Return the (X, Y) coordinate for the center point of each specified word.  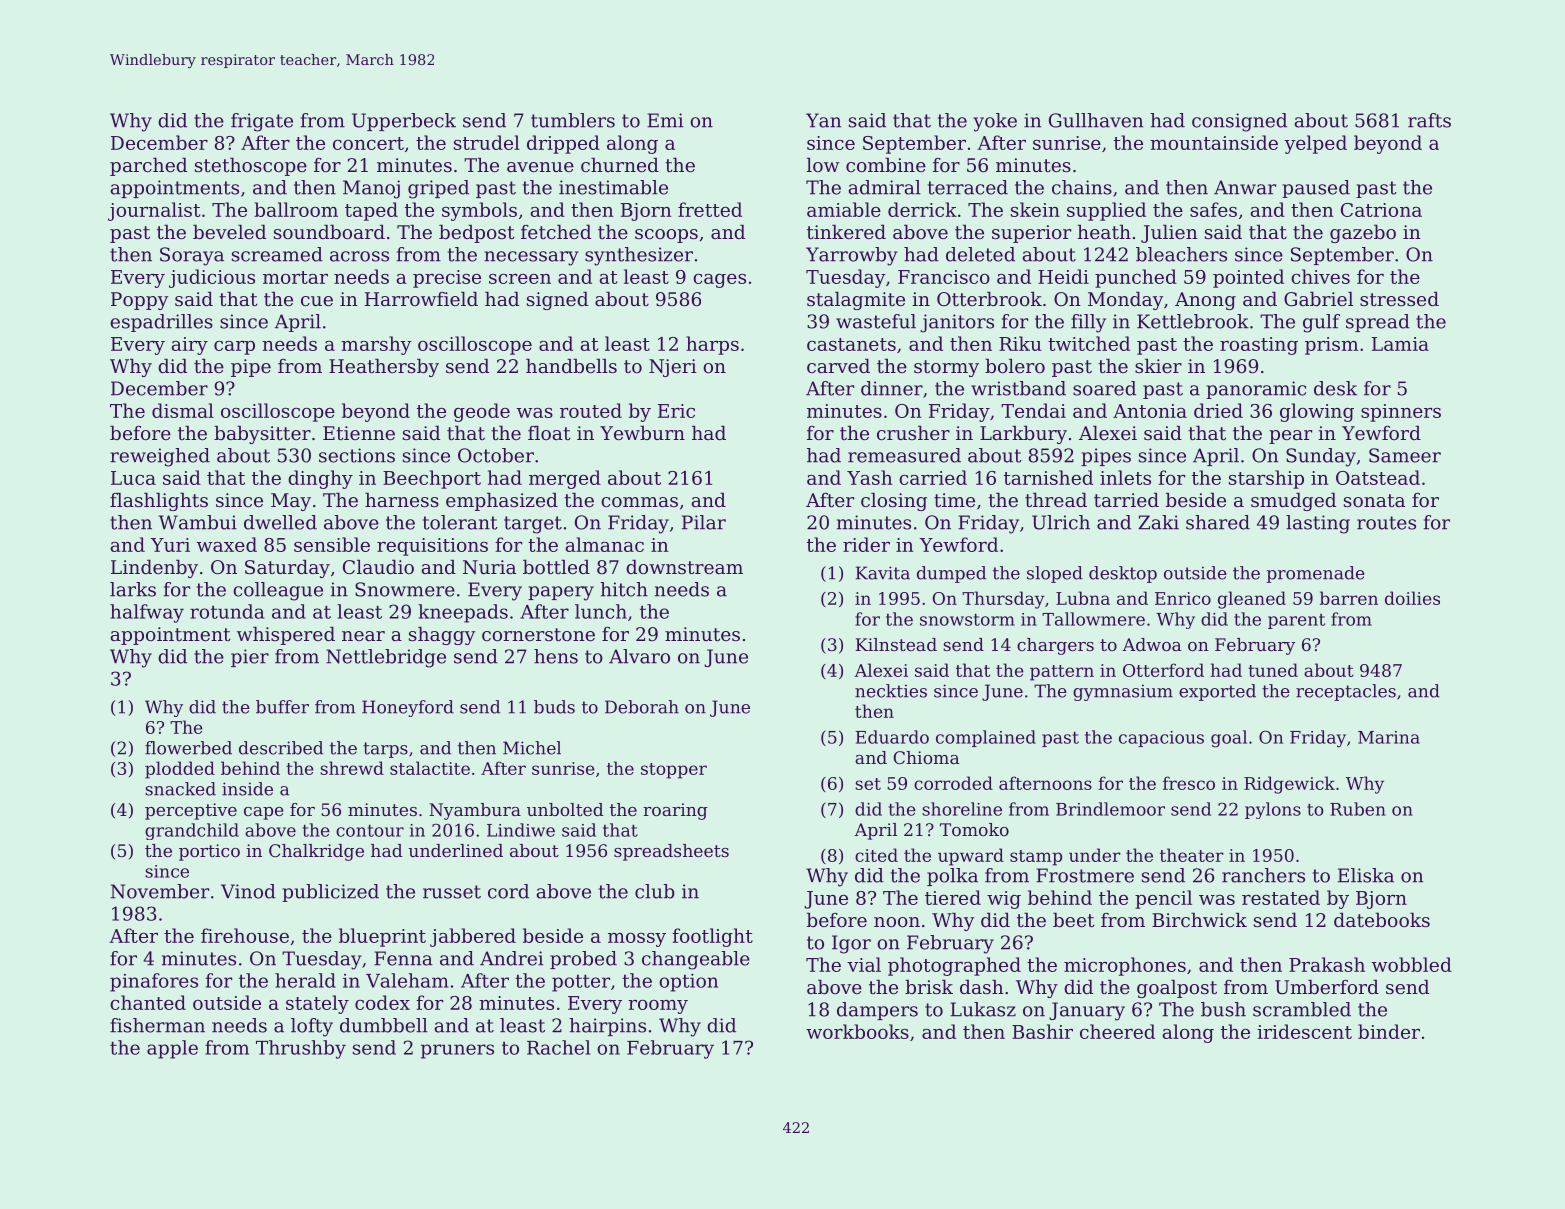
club (655, 891)
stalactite (430, 768)
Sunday (1321, 457)
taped (371, 211)
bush (1223, 1009)
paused (1316, 189)
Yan (823, 120)
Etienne (359, 433)
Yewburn (642, 432)
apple (172, 1049)
